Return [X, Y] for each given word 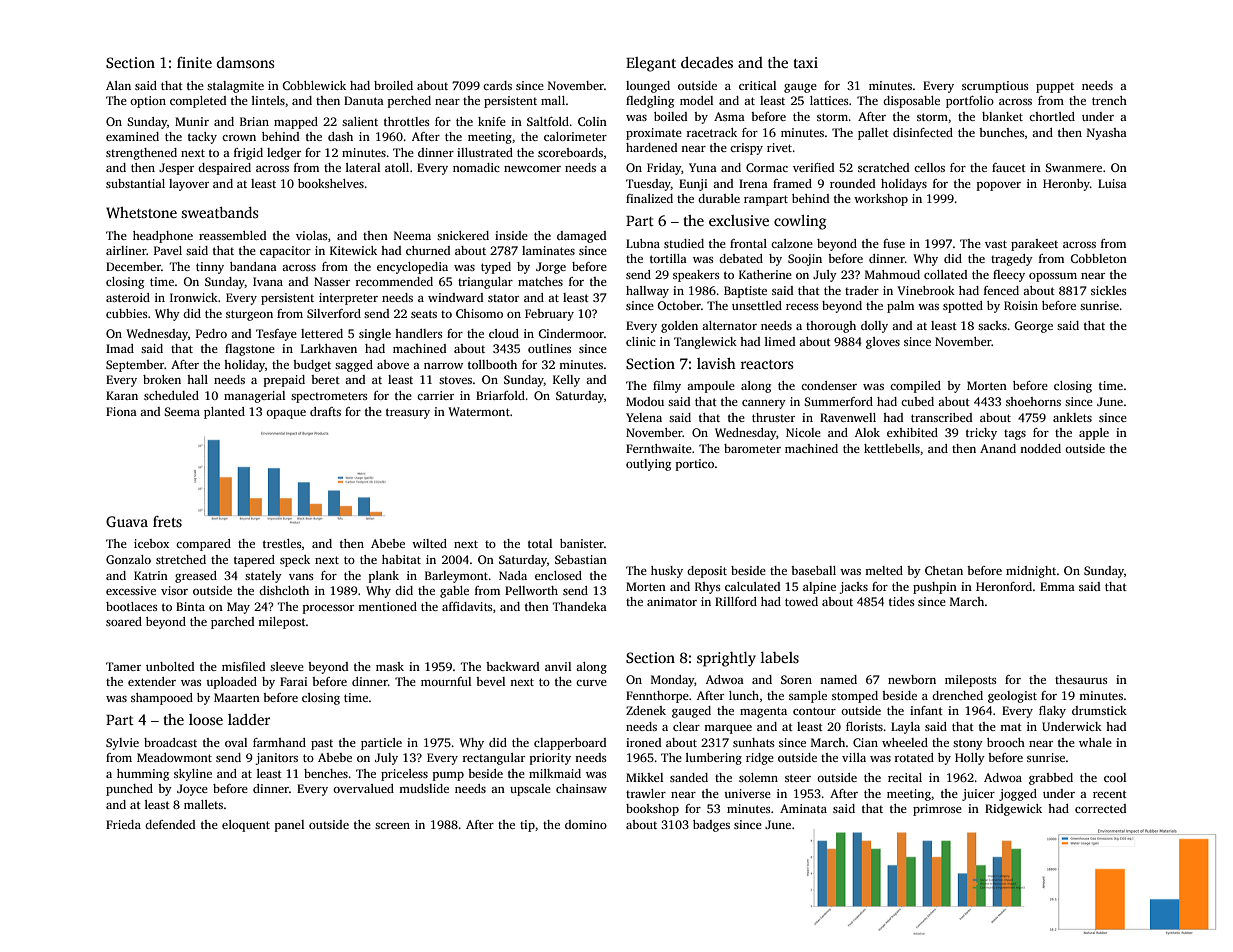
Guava [127, 521]
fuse [894, 243]
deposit [707, 572]
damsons [245, 62]
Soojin [805, 260]
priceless [404, 775]
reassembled [232, 235]
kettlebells [892, 448]
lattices [829, 100]
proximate [654, 134]
